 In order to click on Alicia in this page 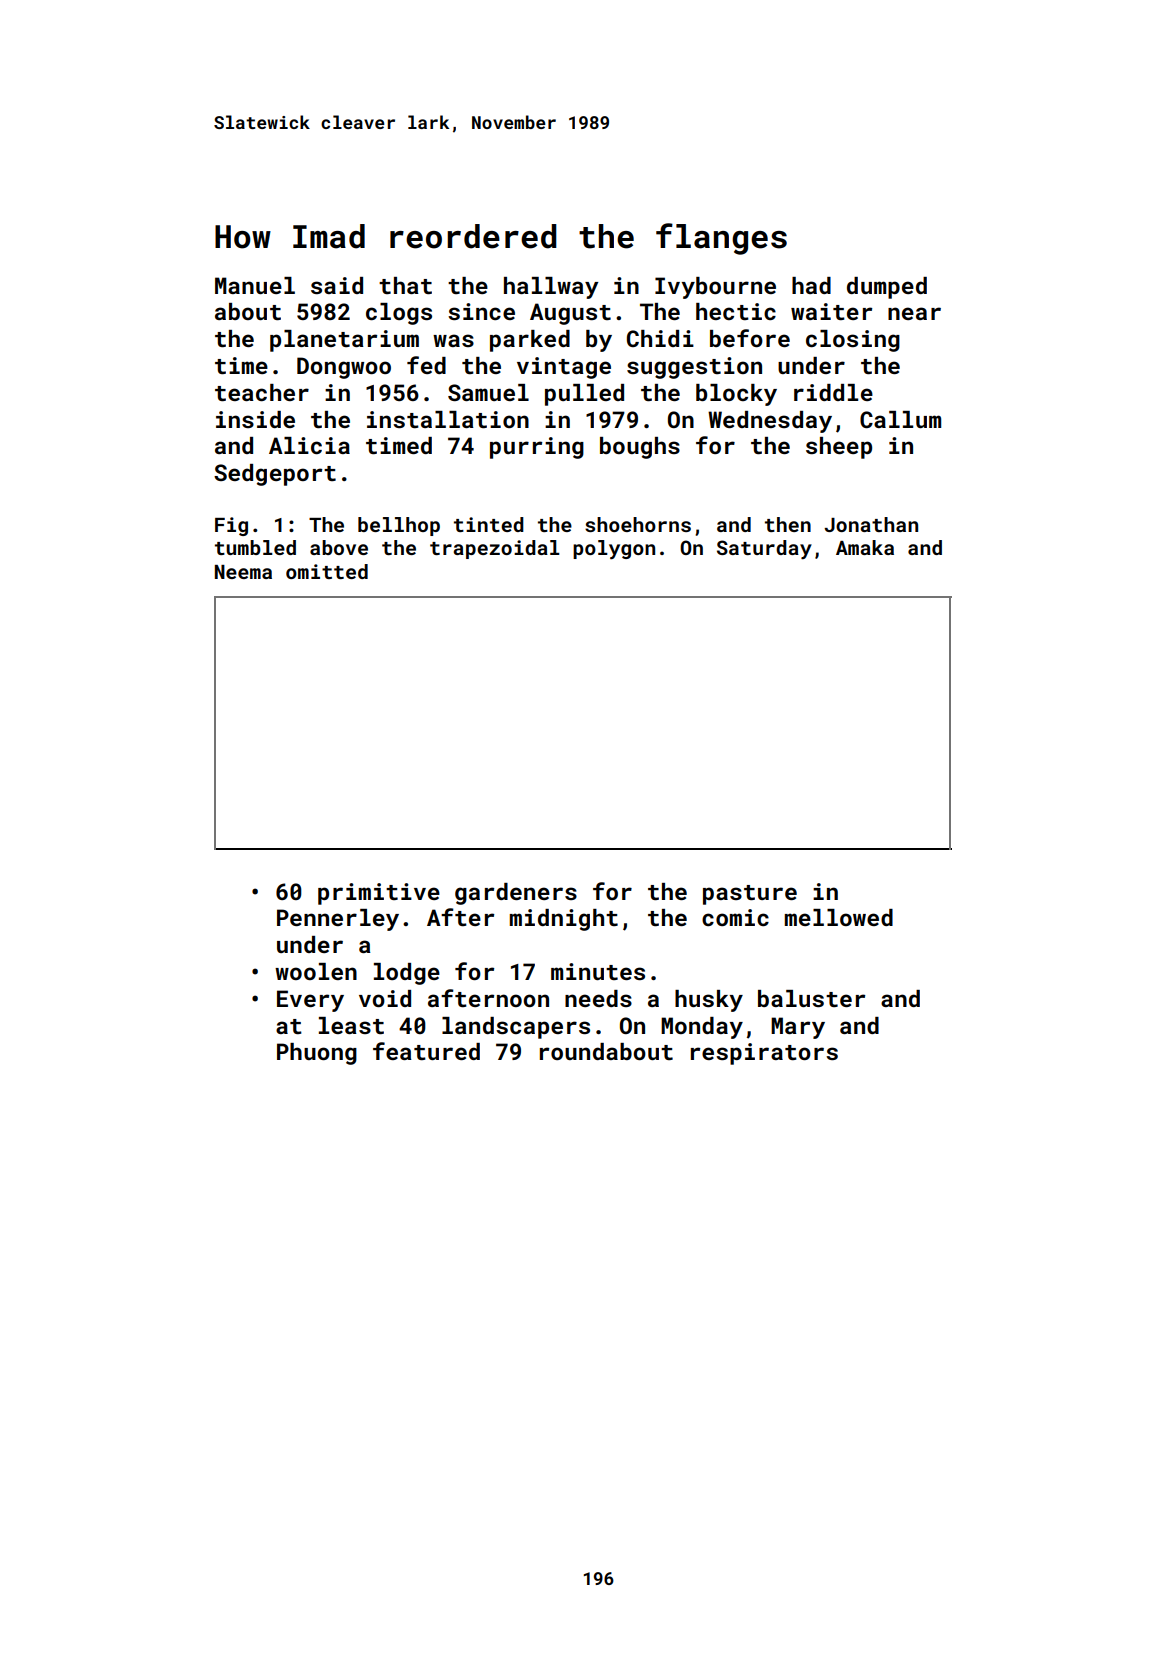, I will do `click(309, 445)`.
